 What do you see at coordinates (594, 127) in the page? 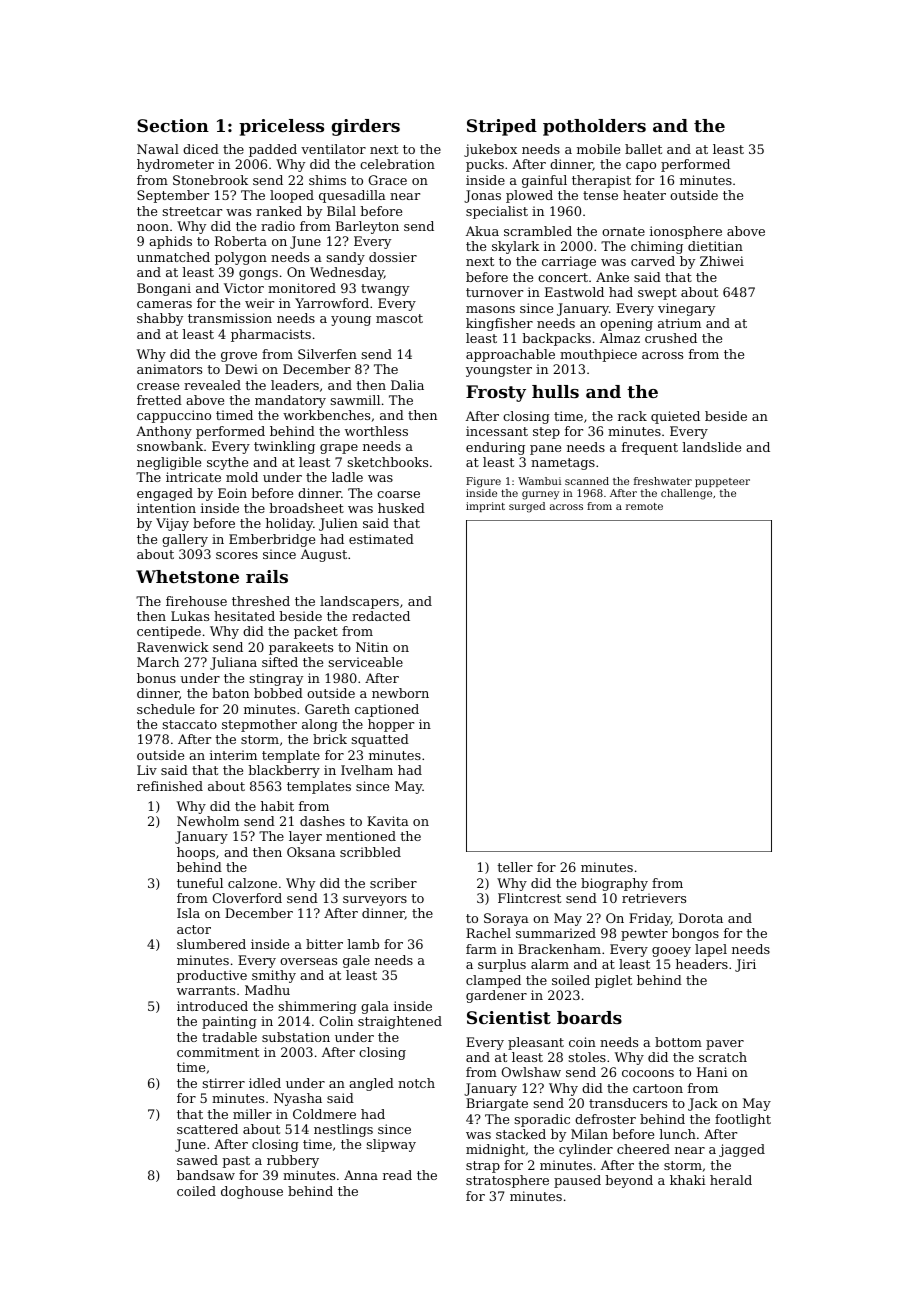
I see `potholders` at bounding box center [594, 127].
